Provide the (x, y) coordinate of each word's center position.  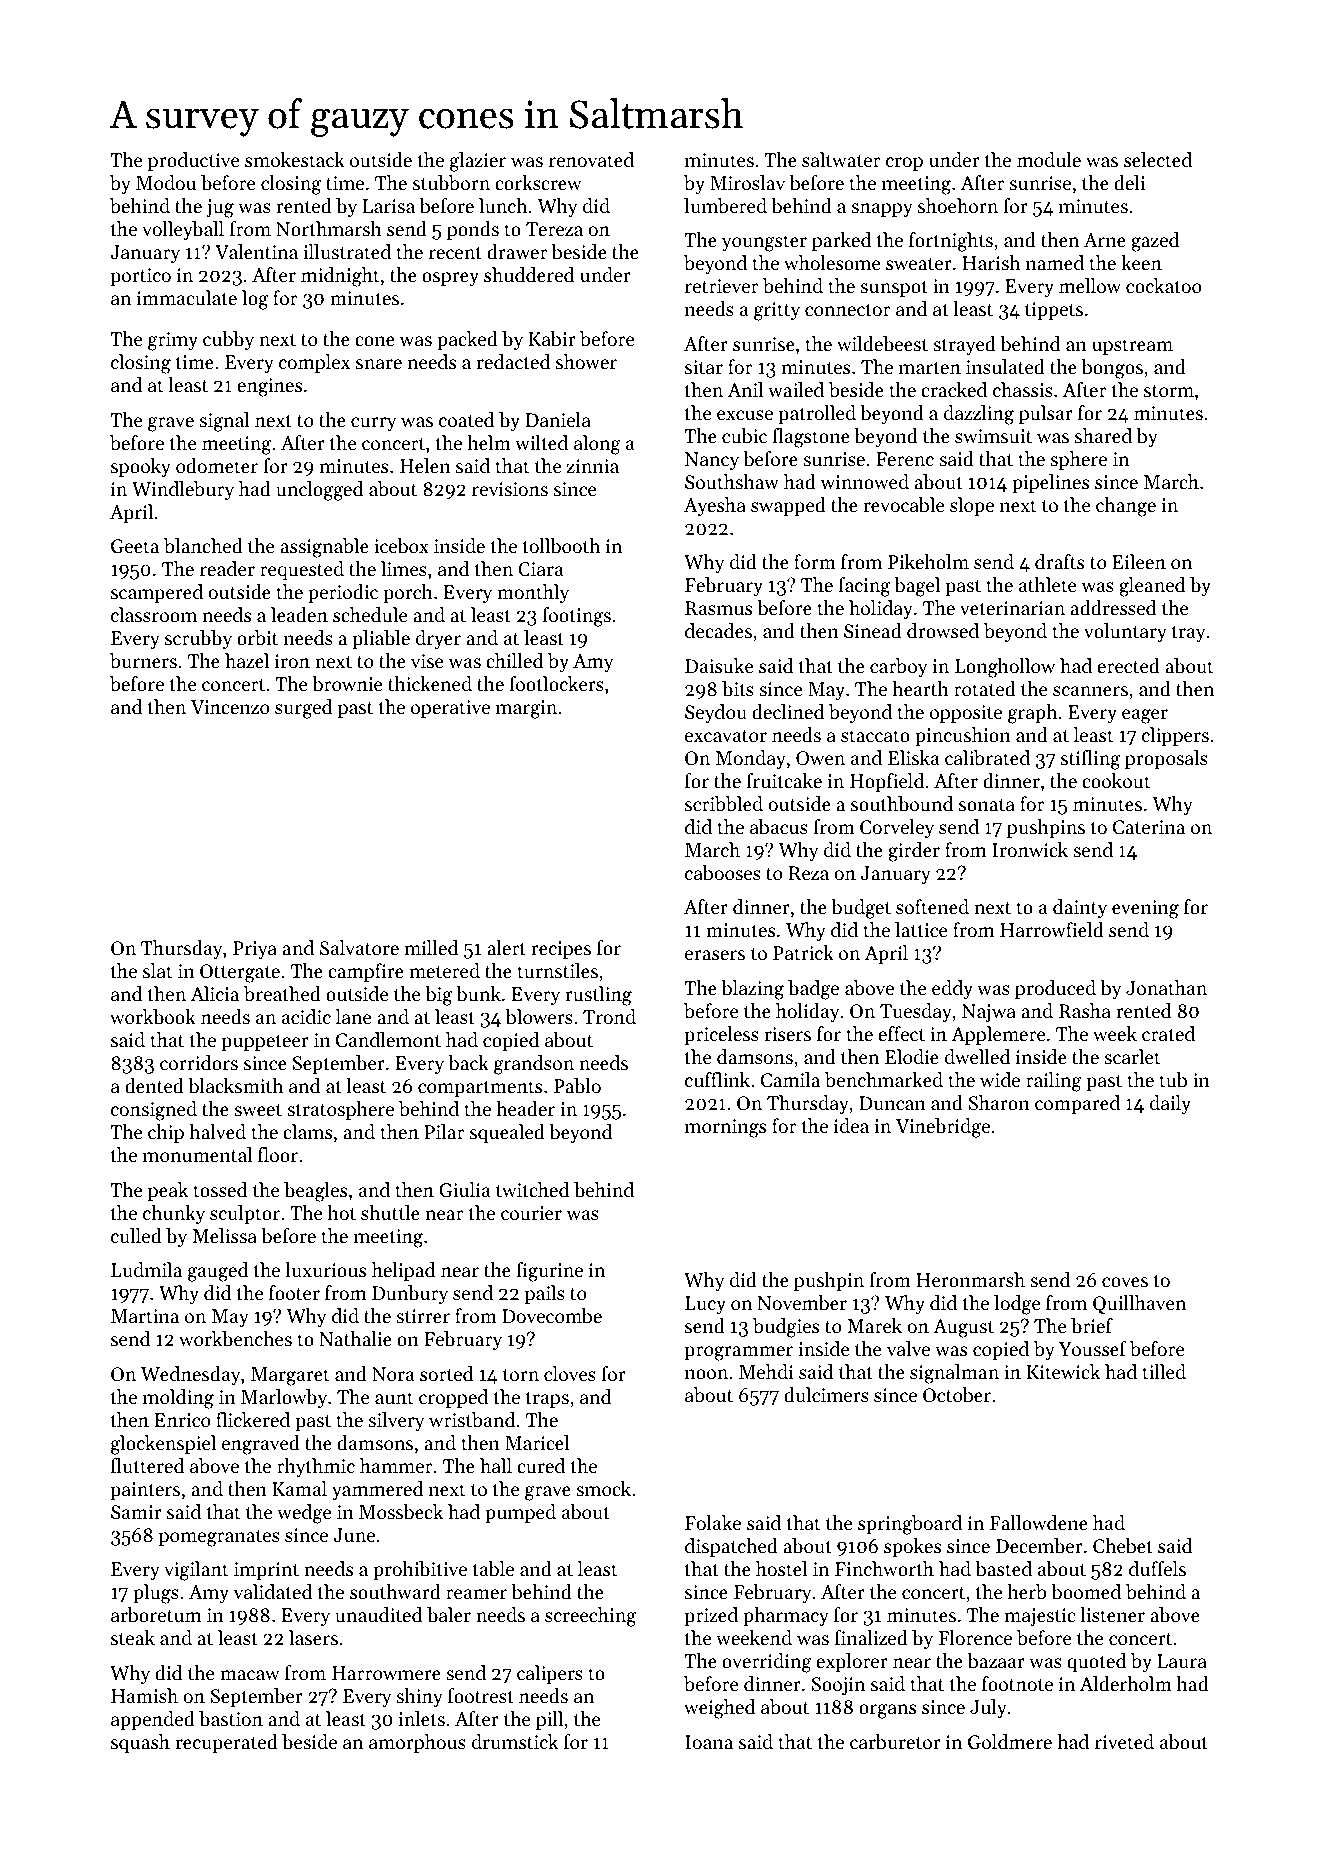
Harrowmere (386, 1673)
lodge (1017, 1305)
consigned (154, 1111)
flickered (253, 1419)
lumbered (725, 206)
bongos (1112, 369)
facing (864, 587)
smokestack (295, 159)
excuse (745, 415)
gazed (1155, 242)
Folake (713, 1522)
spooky (141, 467)
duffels (1157, 1568)
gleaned (1152, 587)
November (802, 1303)
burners (143, 661)
